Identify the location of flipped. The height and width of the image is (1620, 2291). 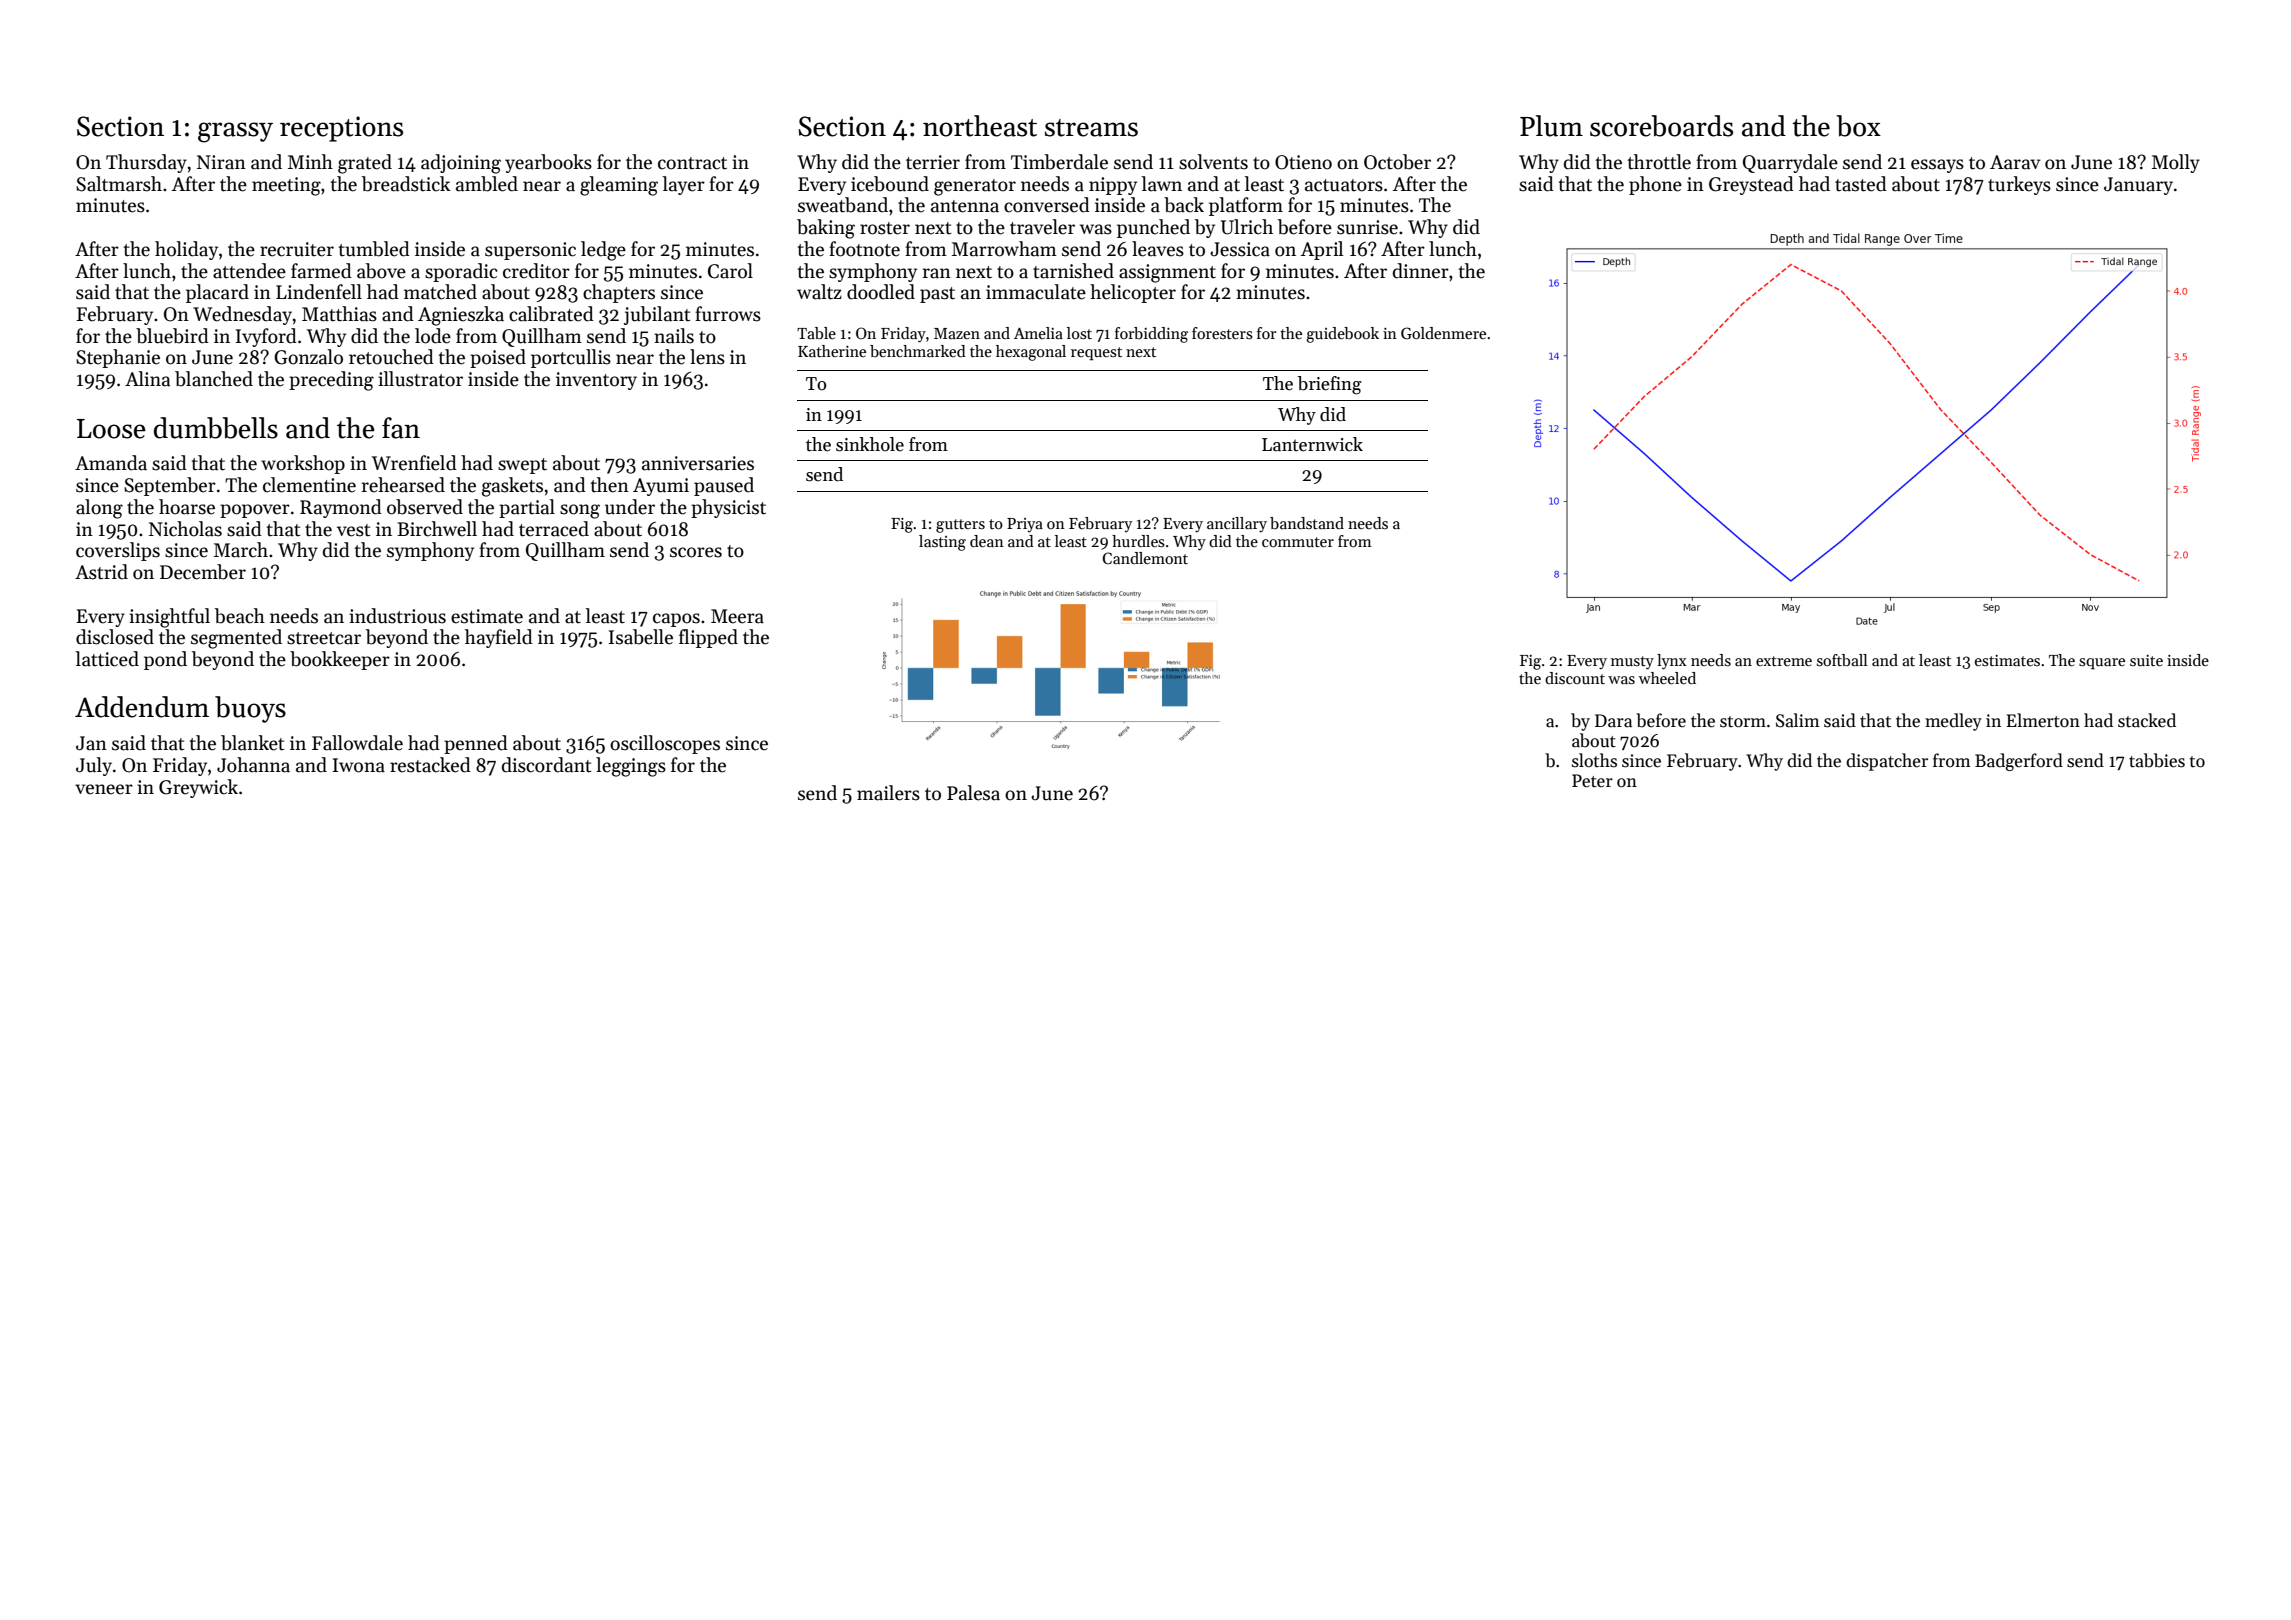
(708, 638).
